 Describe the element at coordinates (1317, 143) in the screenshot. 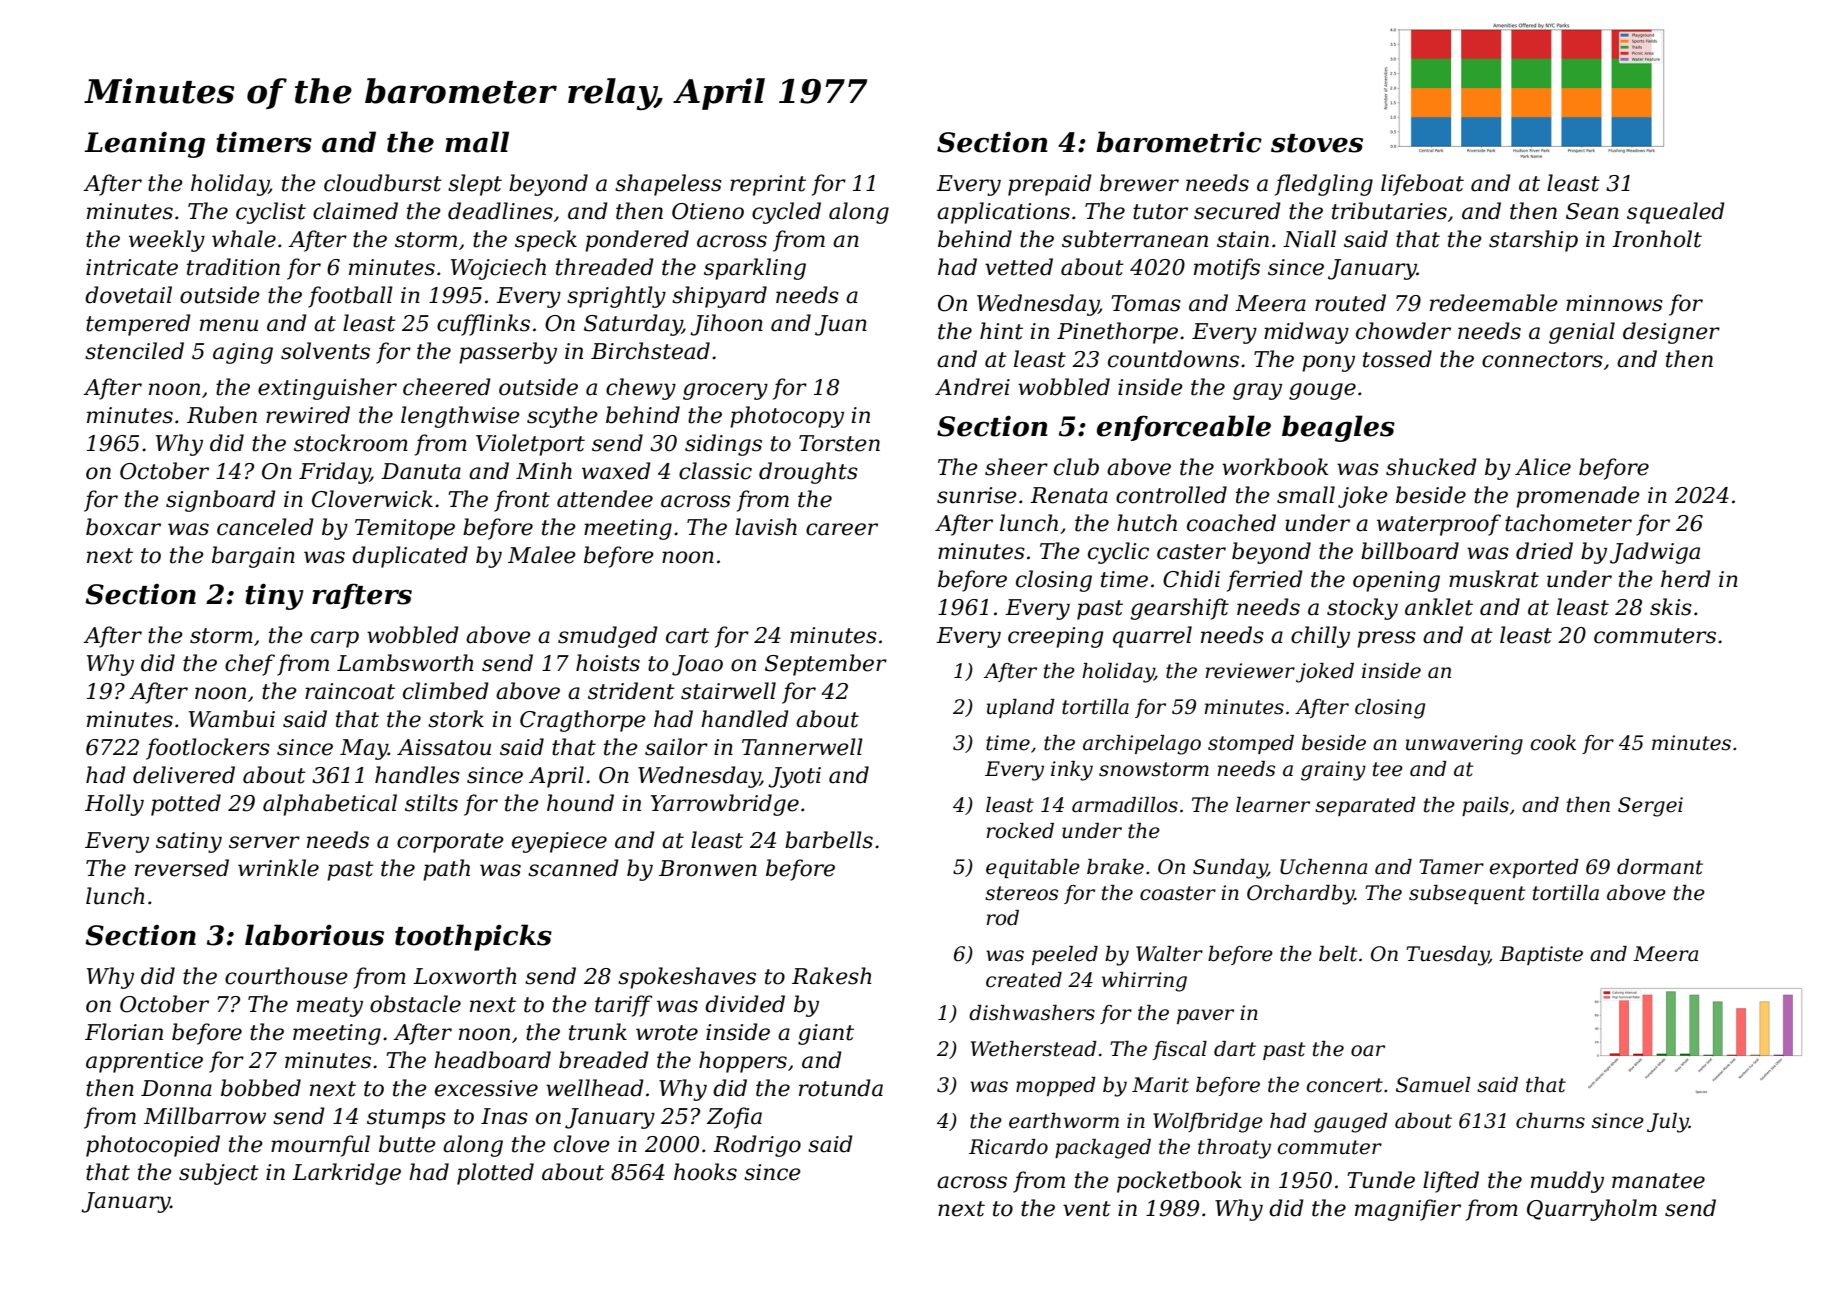

I see `stoves` at that location.
